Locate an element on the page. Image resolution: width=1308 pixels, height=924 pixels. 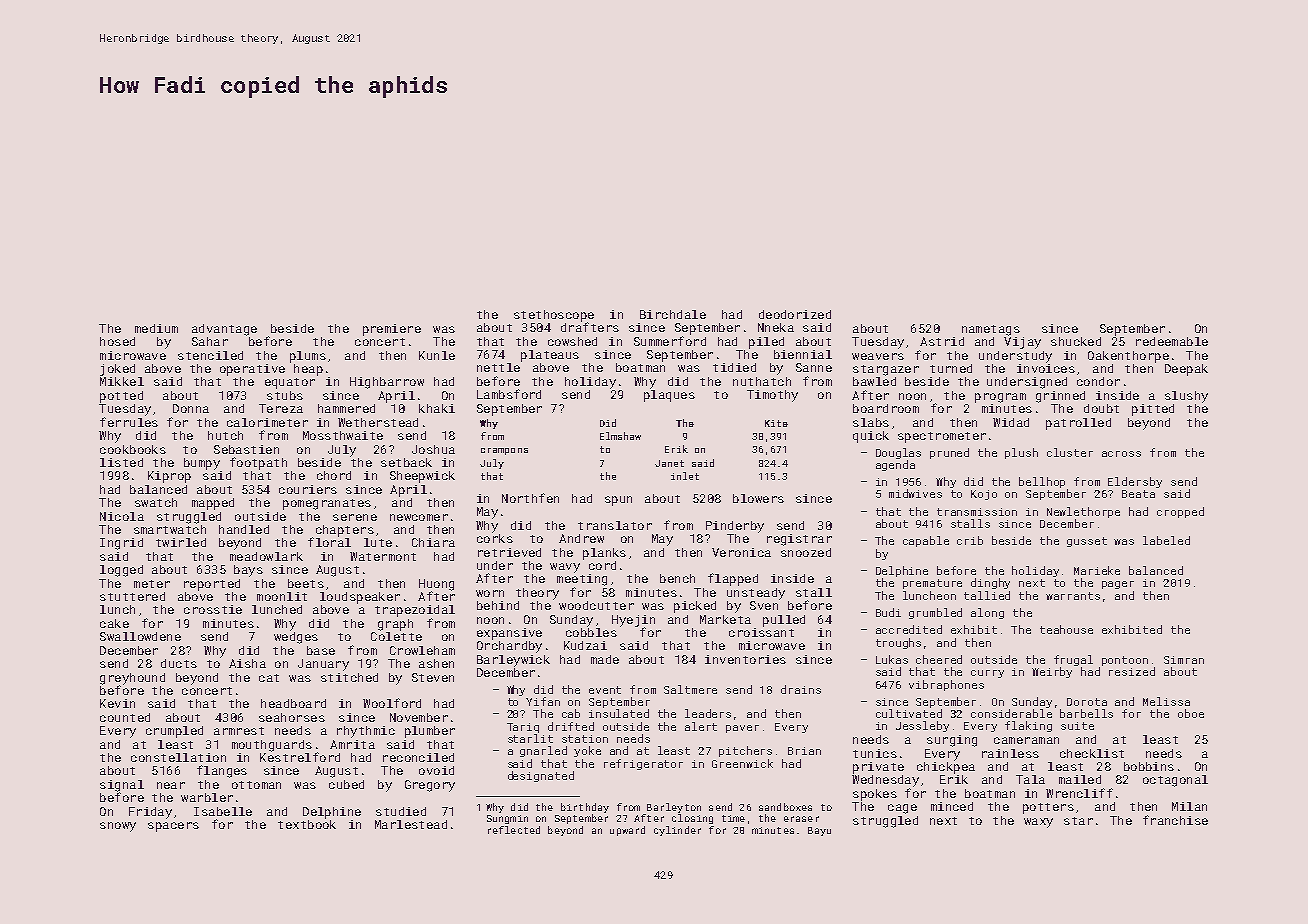
redeemable is located at coordinates (1172, 341).
